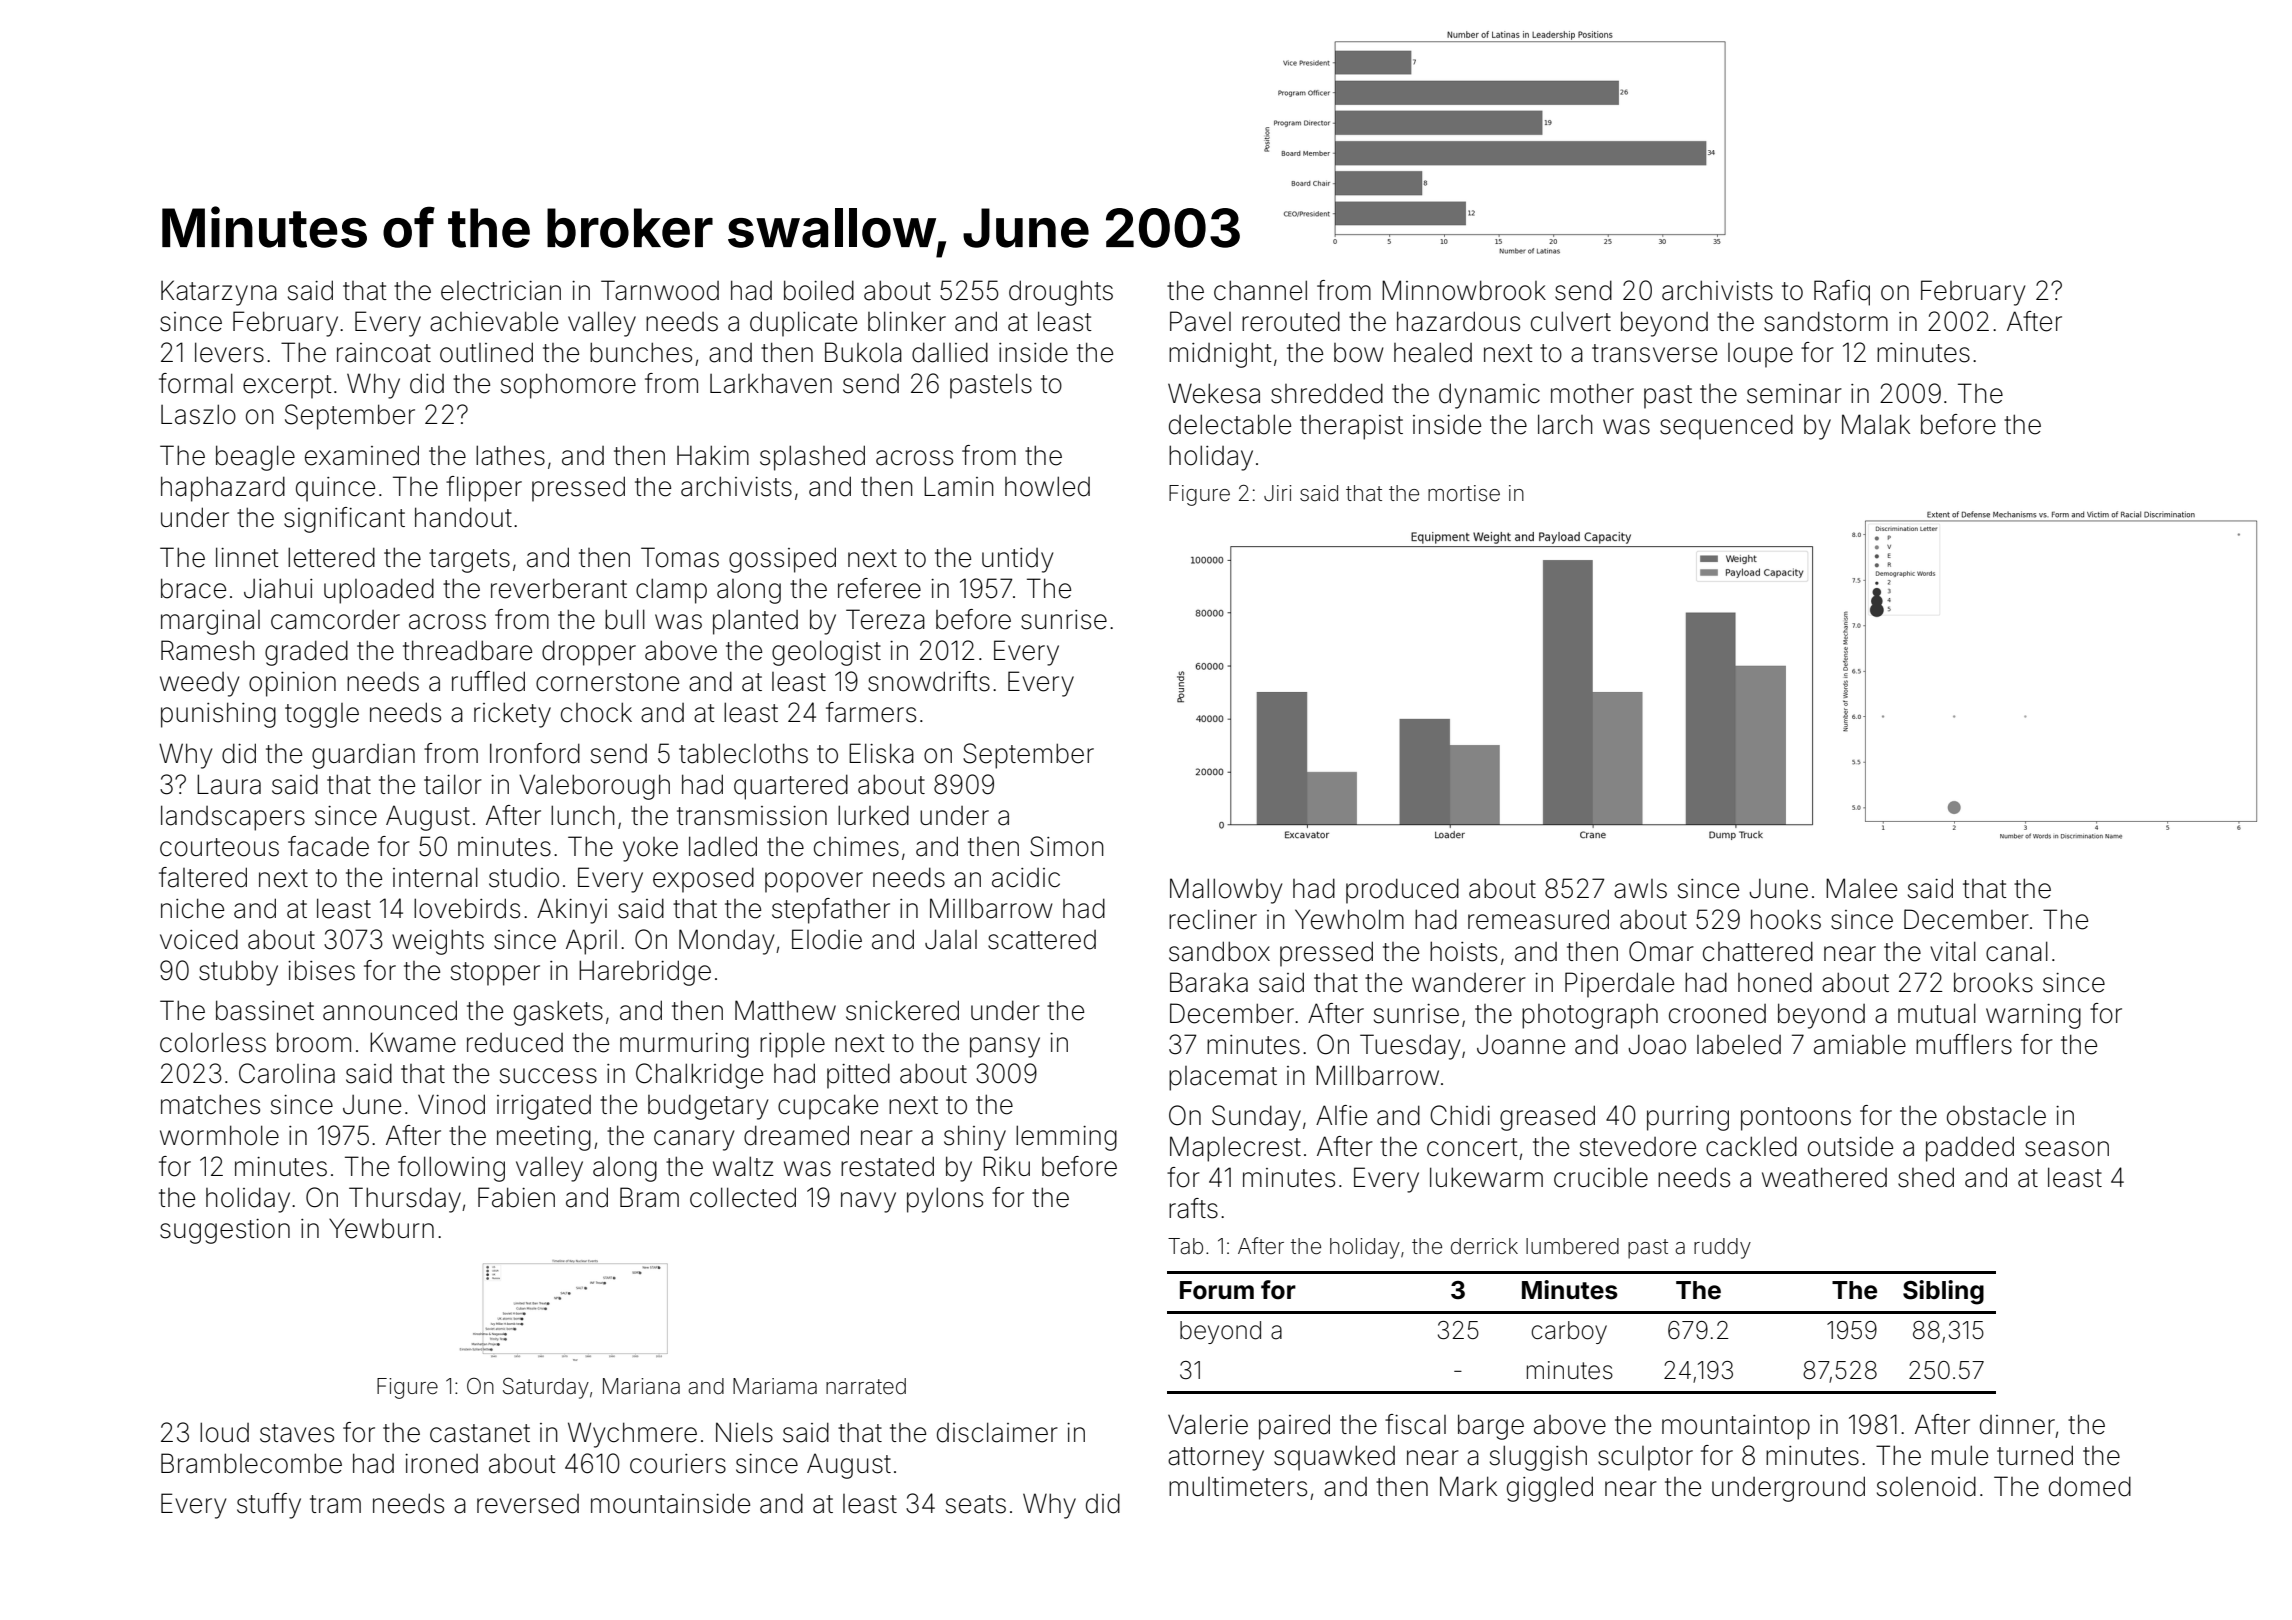 The width and height of the page is (2292, 1620). What do you see at coordinates (1277, 493) in the page?
I see `Jiri` at bounding box center [1277, 493].
